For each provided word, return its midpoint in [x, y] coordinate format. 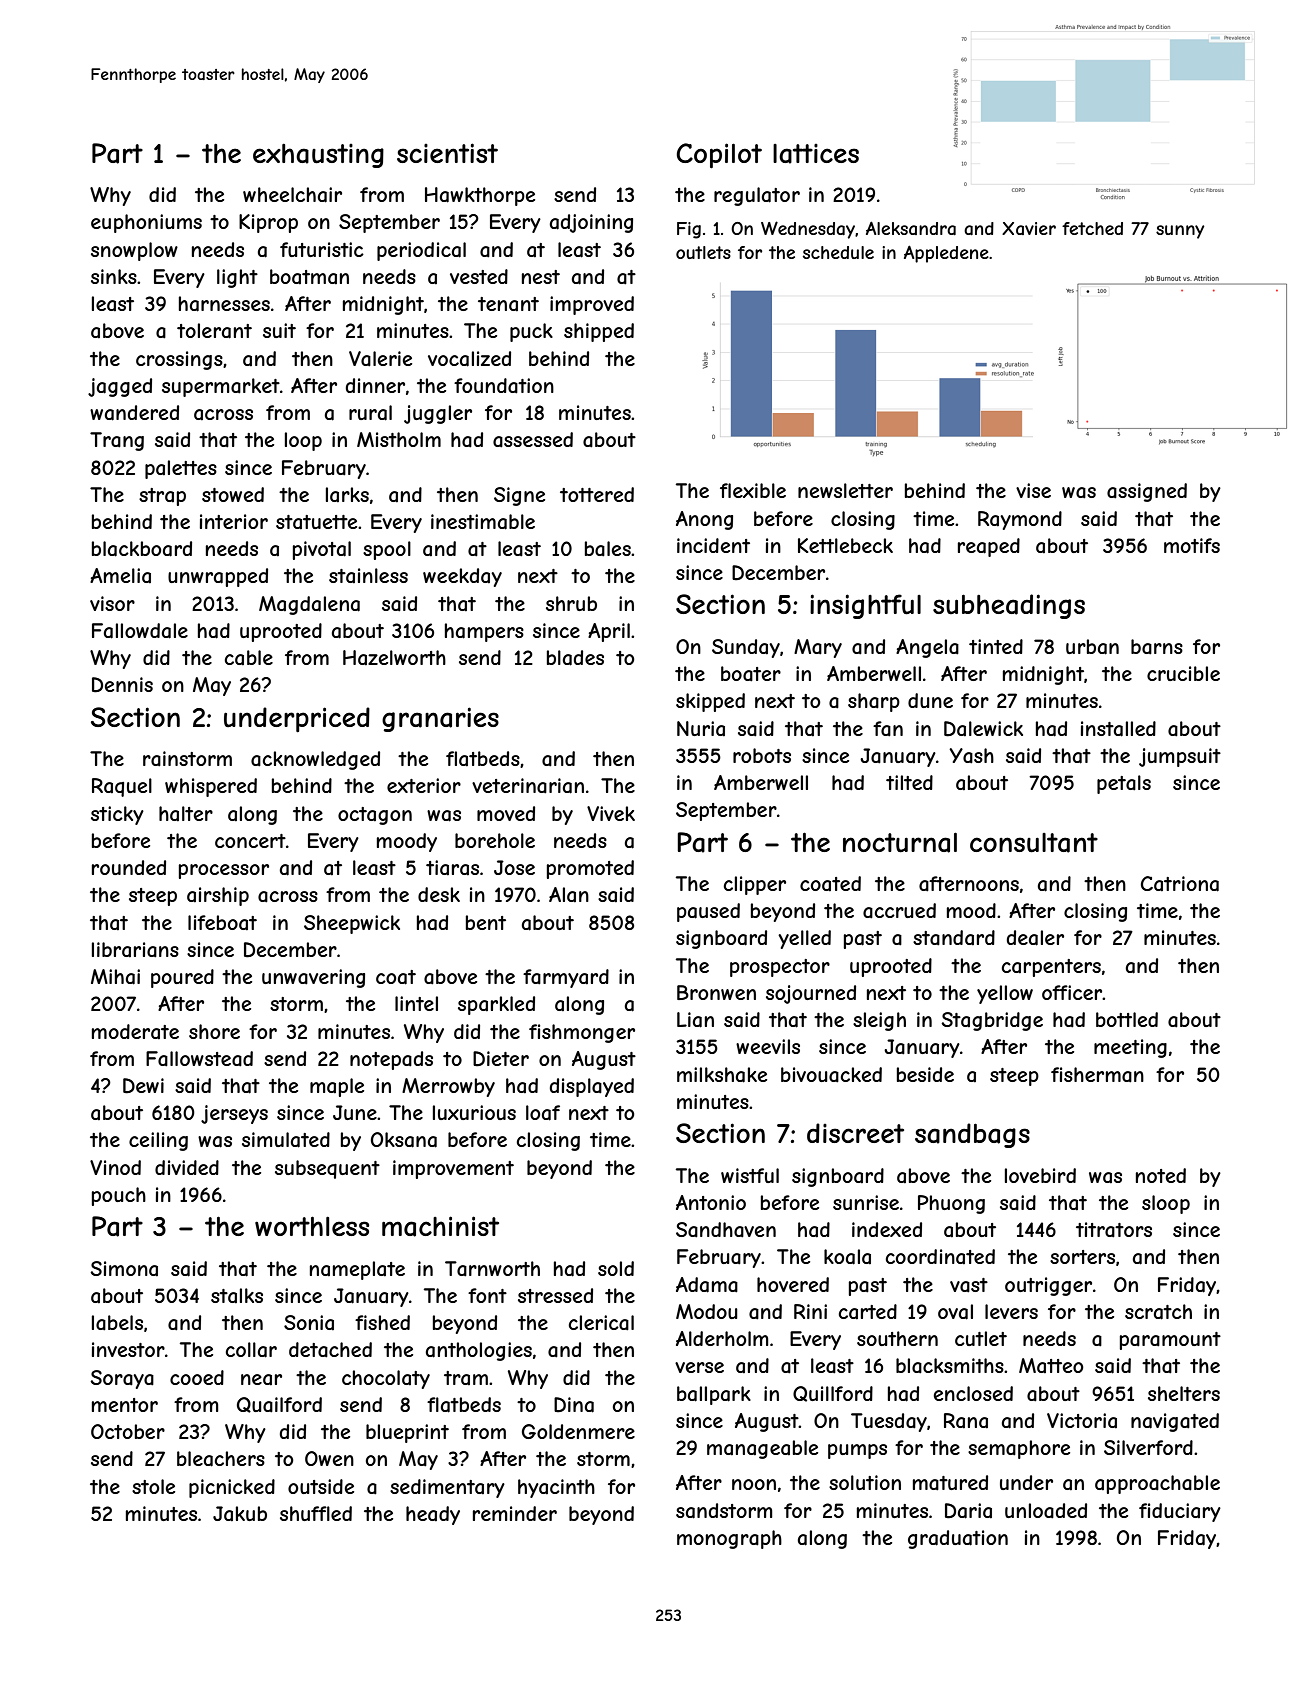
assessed [533, 440]
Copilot [719, 156]
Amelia [120, 575]
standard [954, 938]
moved [506, 813]
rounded [129, 867]
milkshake [722, 1075]
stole [153, 1486]
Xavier [1029, 228]
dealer [1035, 938]
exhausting [318, 156]
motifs [1192, 545]
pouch [119, 1196]
